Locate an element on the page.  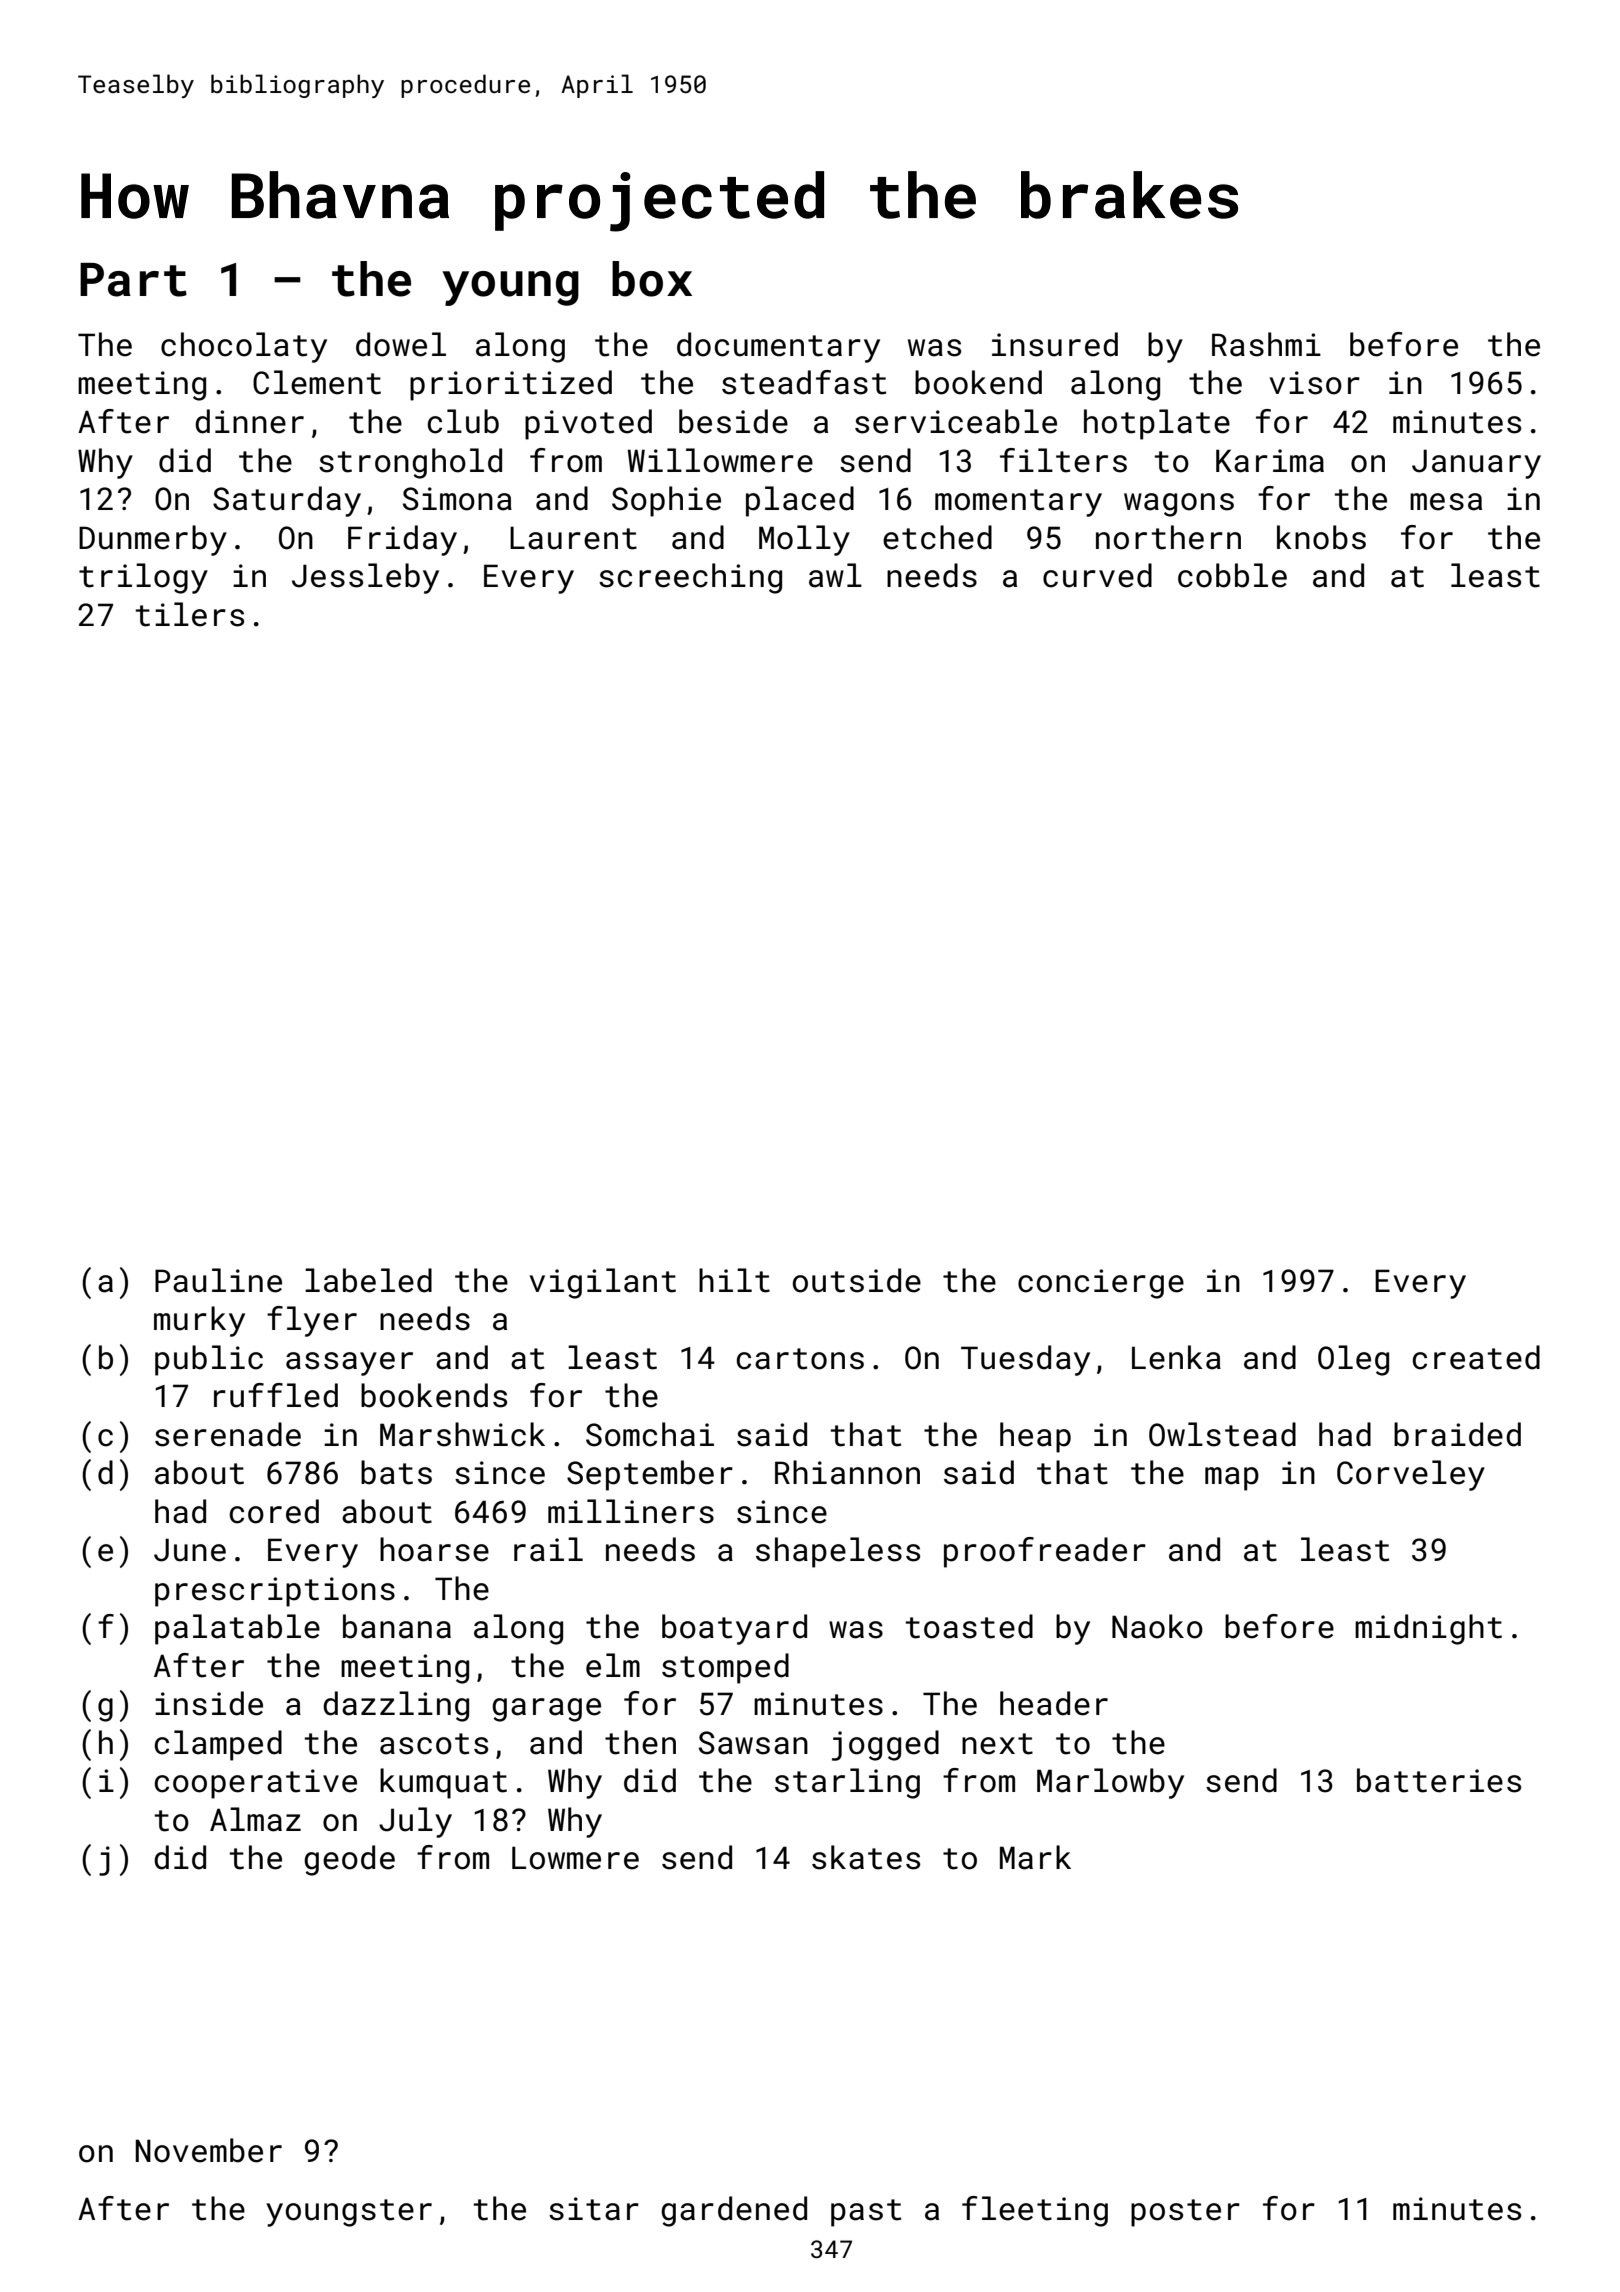
cobble is located at coordinates (1232, 575).
